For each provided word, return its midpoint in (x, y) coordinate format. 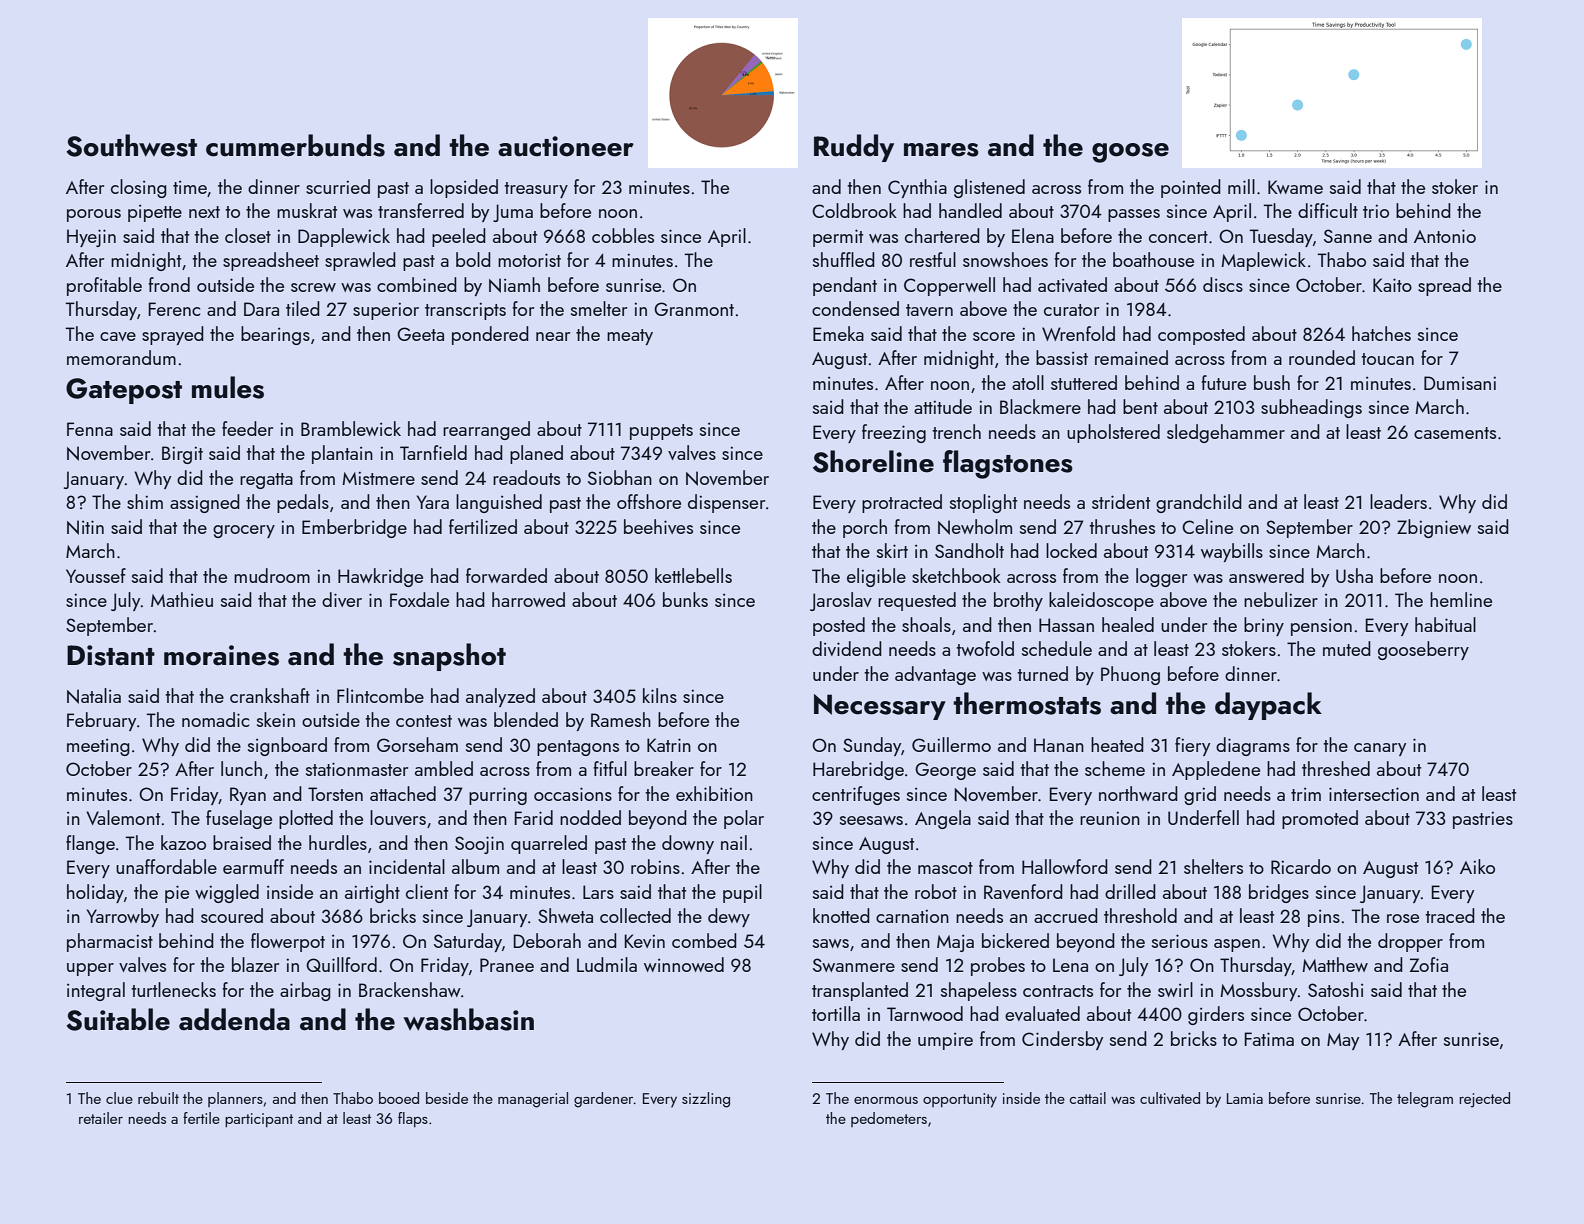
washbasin (468, 1019)
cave (118, 336)
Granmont (694, 309)
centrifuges (856, 795)
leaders (1398, 501)
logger (1161, 577)
